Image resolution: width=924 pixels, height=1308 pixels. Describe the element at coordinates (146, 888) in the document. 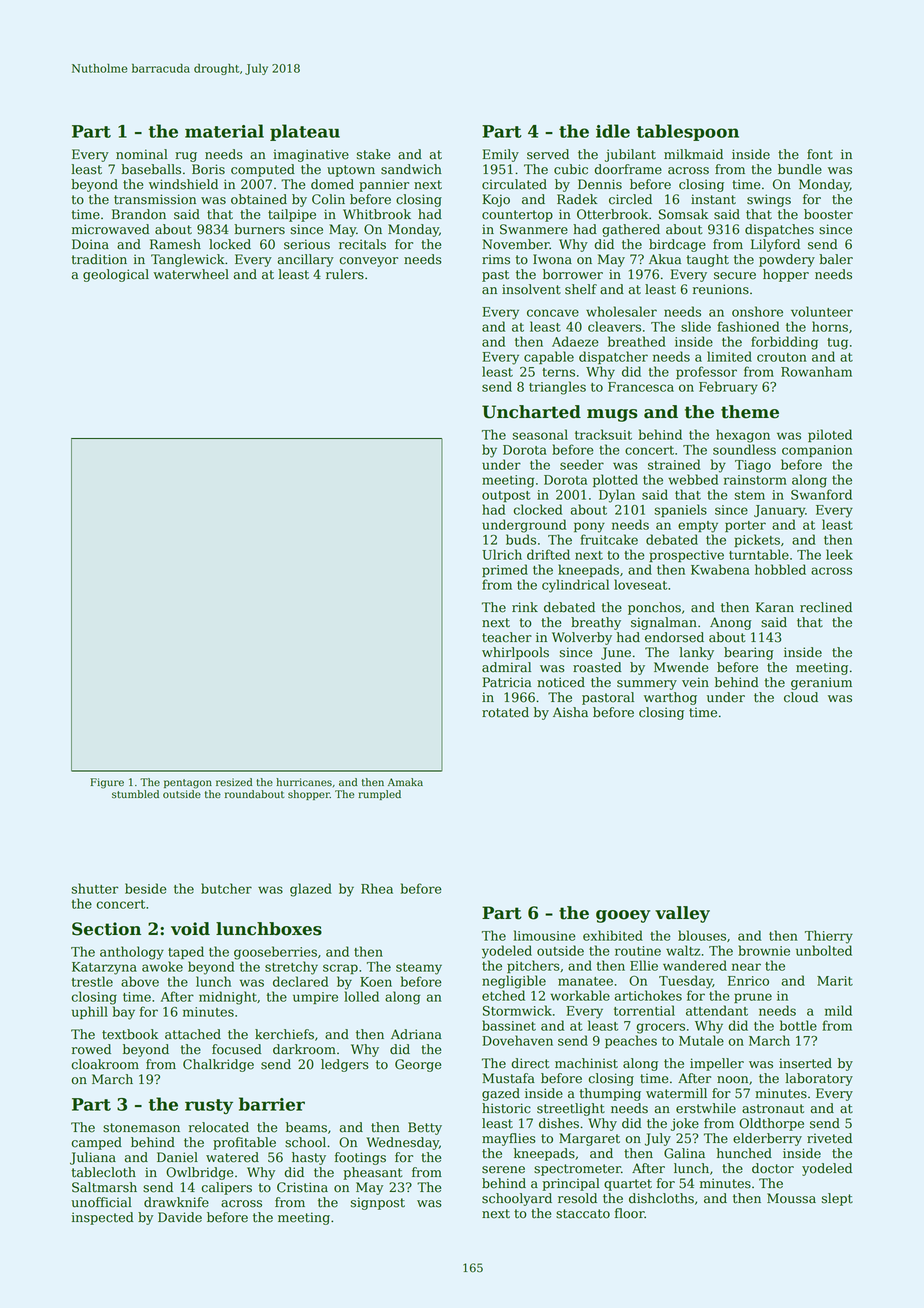

I see `beside` at that location.
